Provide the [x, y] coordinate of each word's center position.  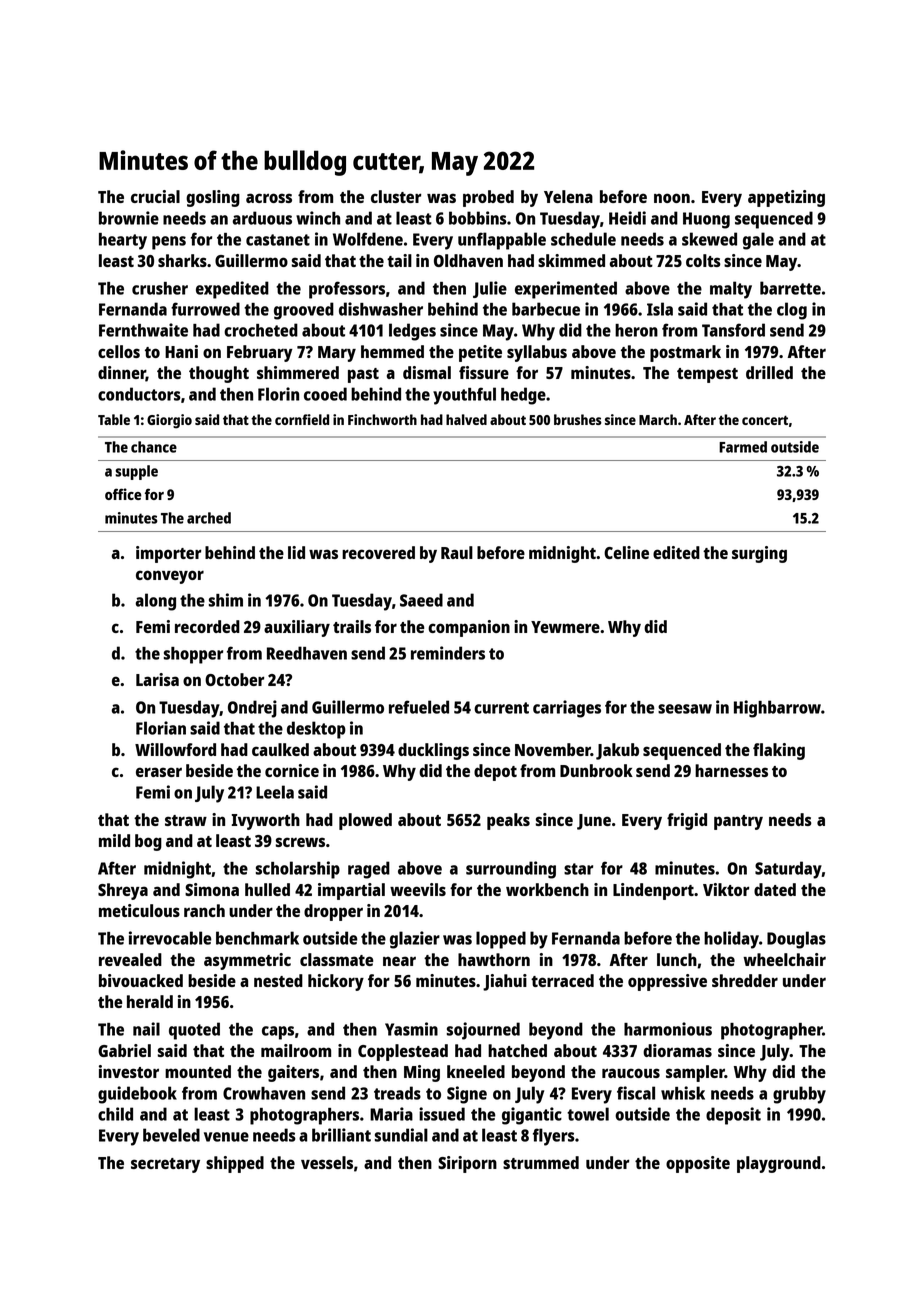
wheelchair [784, 959]
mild [114, 840]
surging [759, 554]
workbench [547, 889]
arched [209, 518]
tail [399, 260]
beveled [171, 1135]
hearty [123, 241]
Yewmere [565, 627]
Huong [706, 220]
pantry [738, 822]
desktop [316, 730]
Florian [161, 728]
